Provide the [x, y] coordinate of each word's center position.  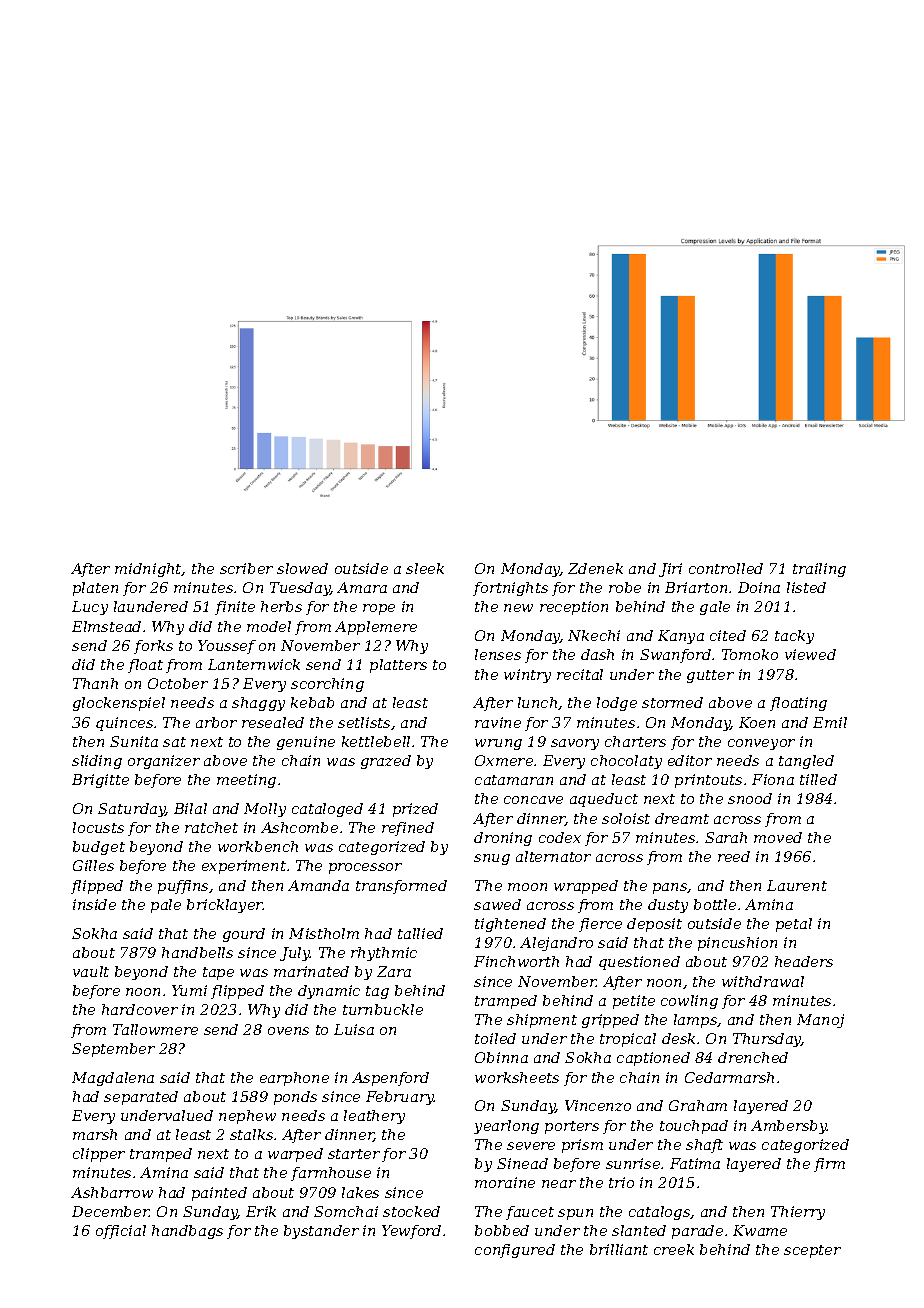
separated [141, 1098]
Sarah [726, 837]
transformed [401, 887]
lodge [617, 704]
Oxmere [504, 760]
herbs [281, 606]
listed [806, 587]
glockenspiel [119, 704]
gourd [244, 935]
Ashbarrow [112, 1192]
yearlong [506, 1127]
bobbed [502, 1230]
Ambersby [789, 1127]
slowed [302, 568]
